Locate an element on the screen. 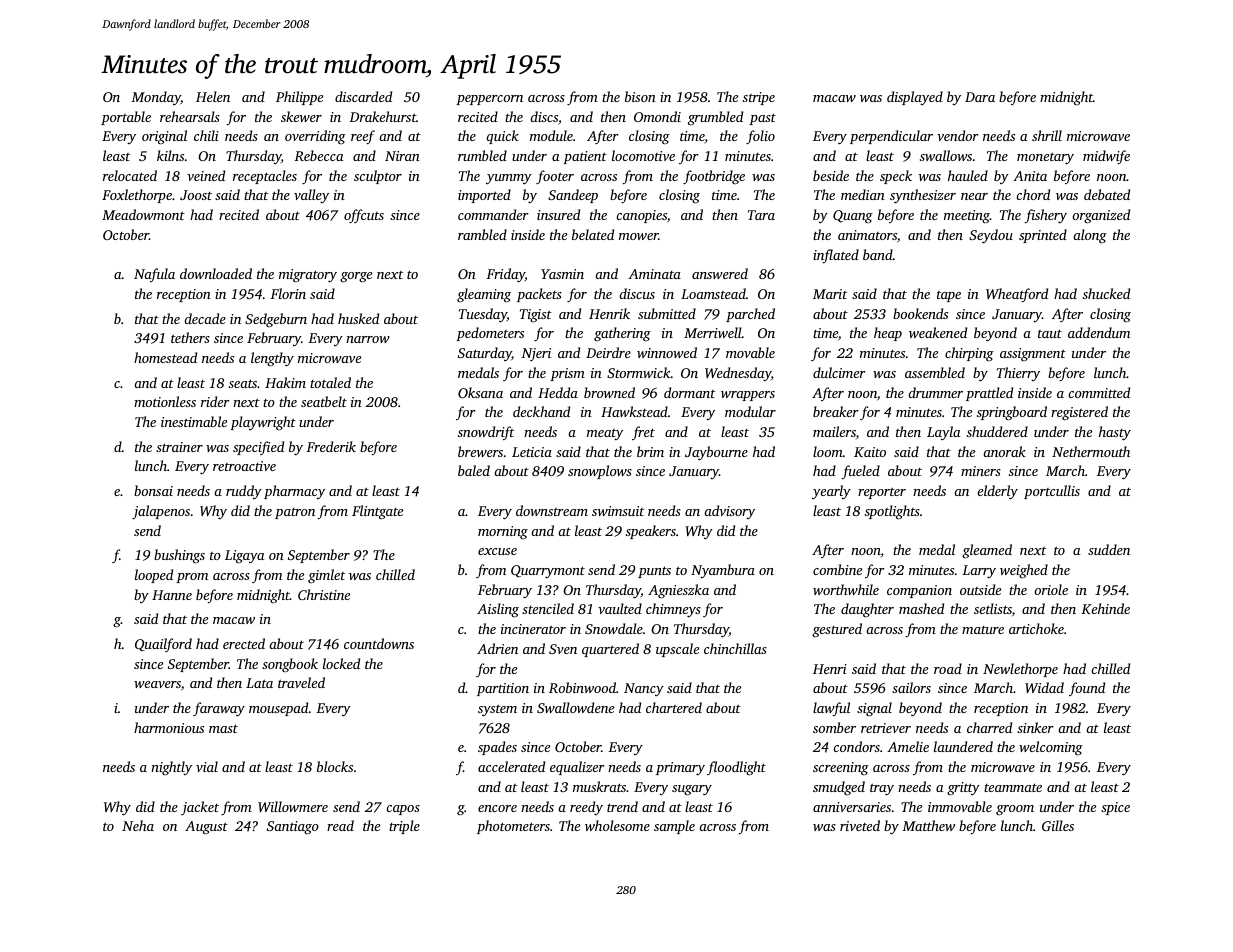  Joost is located at coordinates (196, 195).
